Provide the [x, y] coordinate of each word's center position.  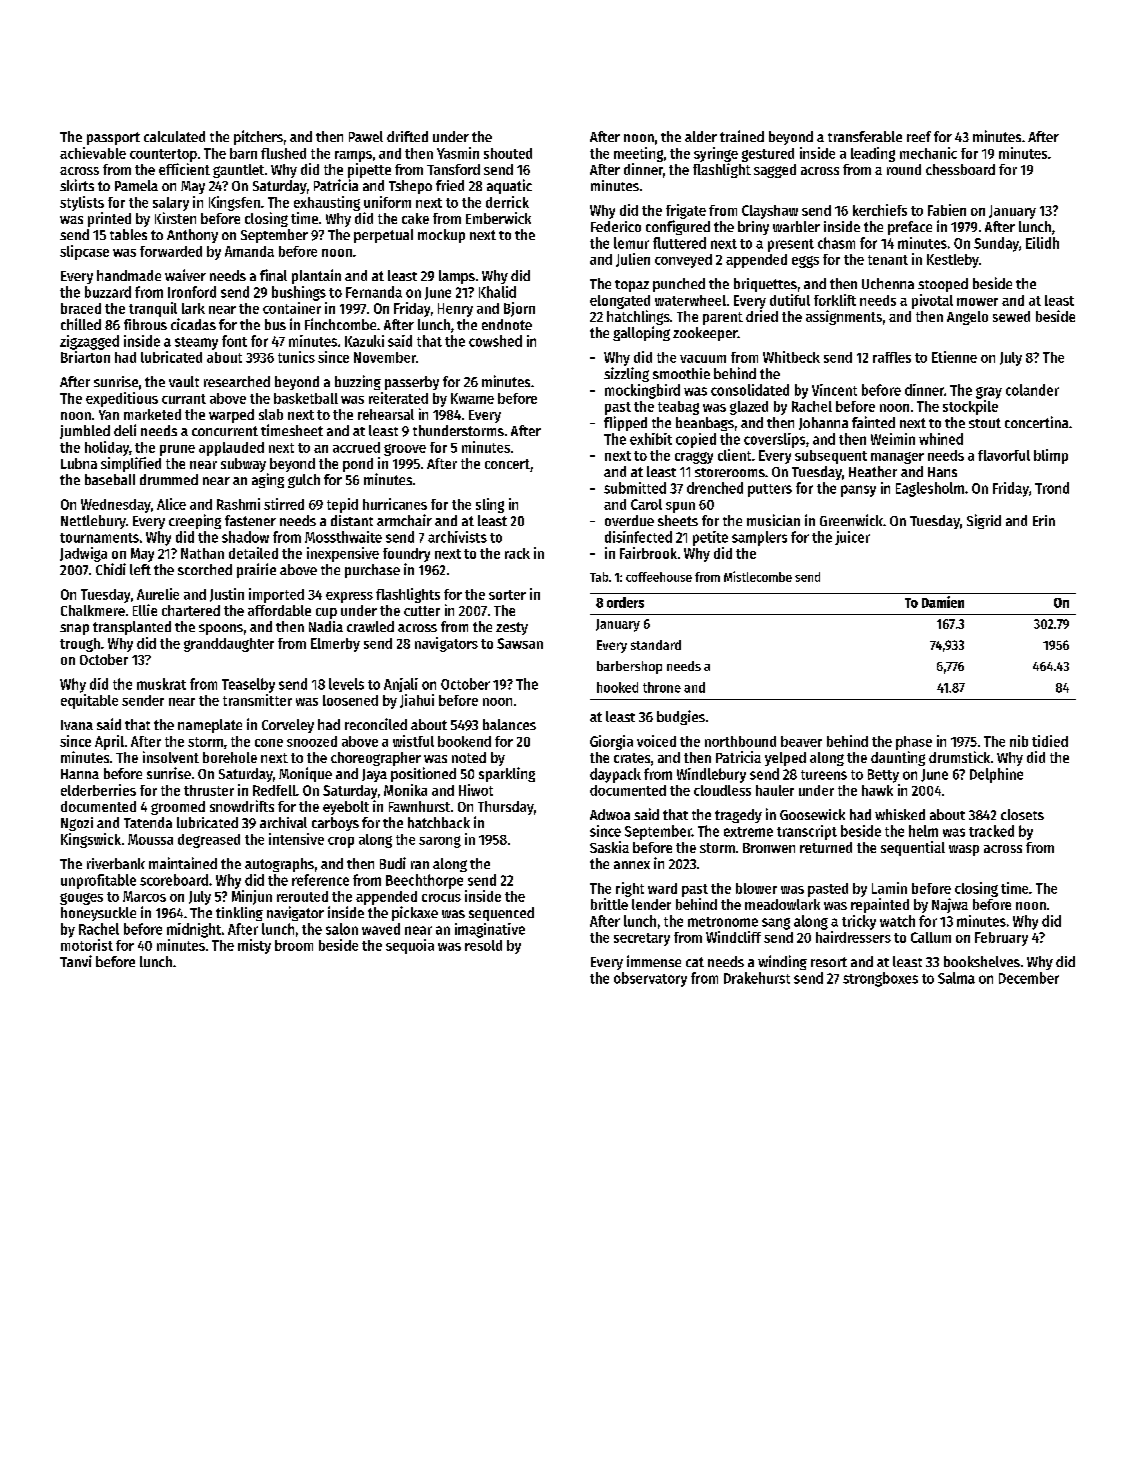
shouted [508, 153]
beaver [801, 741]
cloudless [722, 790]
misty [254, 946]
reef [919, 136]
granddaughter [229, 645]
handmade [129, 275]
